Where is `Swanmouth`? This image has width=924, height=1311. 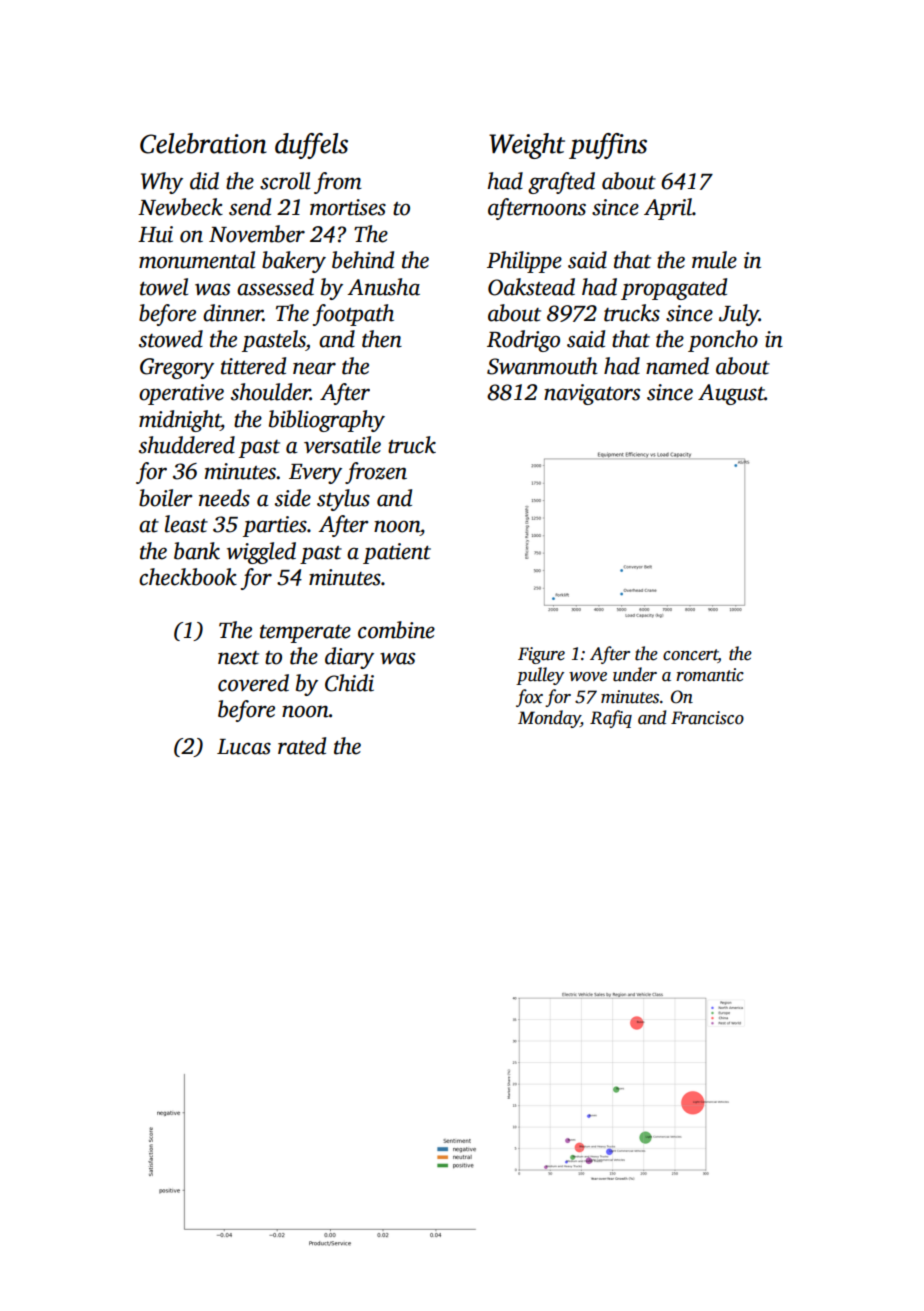
Swanmouth is located at coordinates (542, 366).
